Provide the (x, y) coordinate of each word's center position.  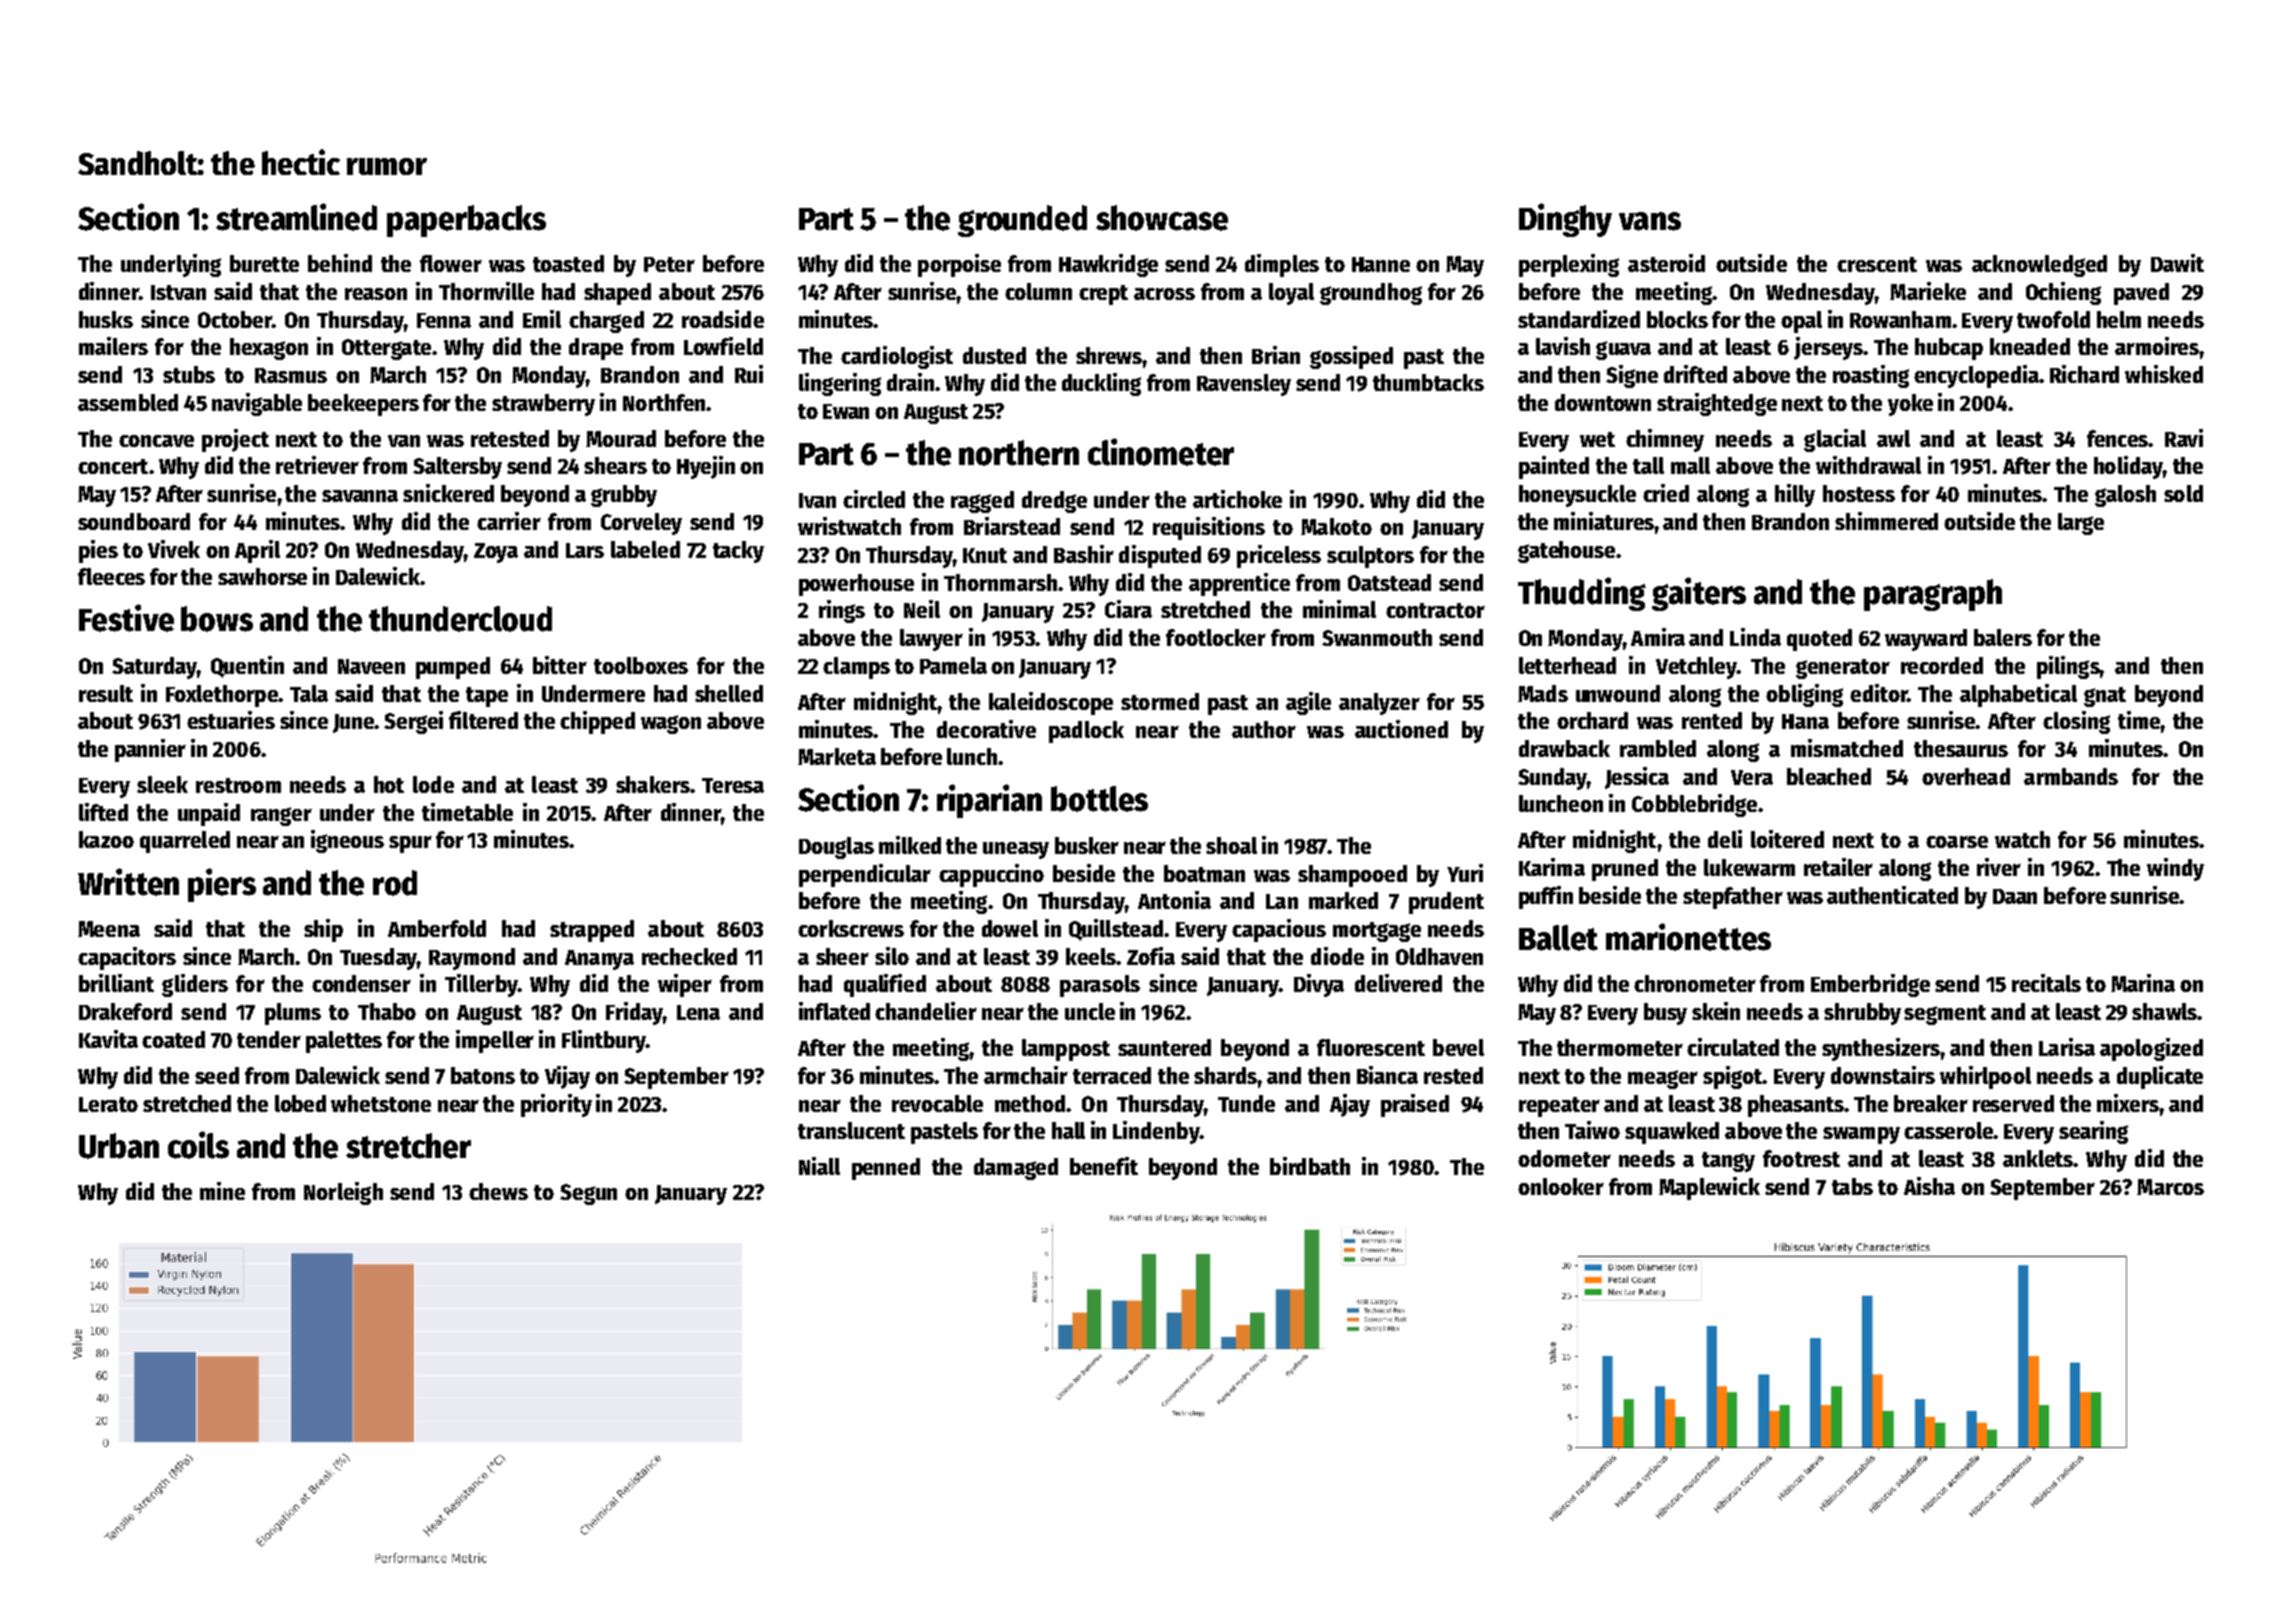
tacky (738, 552)
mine (222, 1191)
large (2081, 524)
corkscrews (851, 928)
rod (395, 883)
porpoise (959, 265)
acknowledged (2039, 266)
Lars (585, 550)
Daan (2015, 896)
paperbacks (466, 221)
